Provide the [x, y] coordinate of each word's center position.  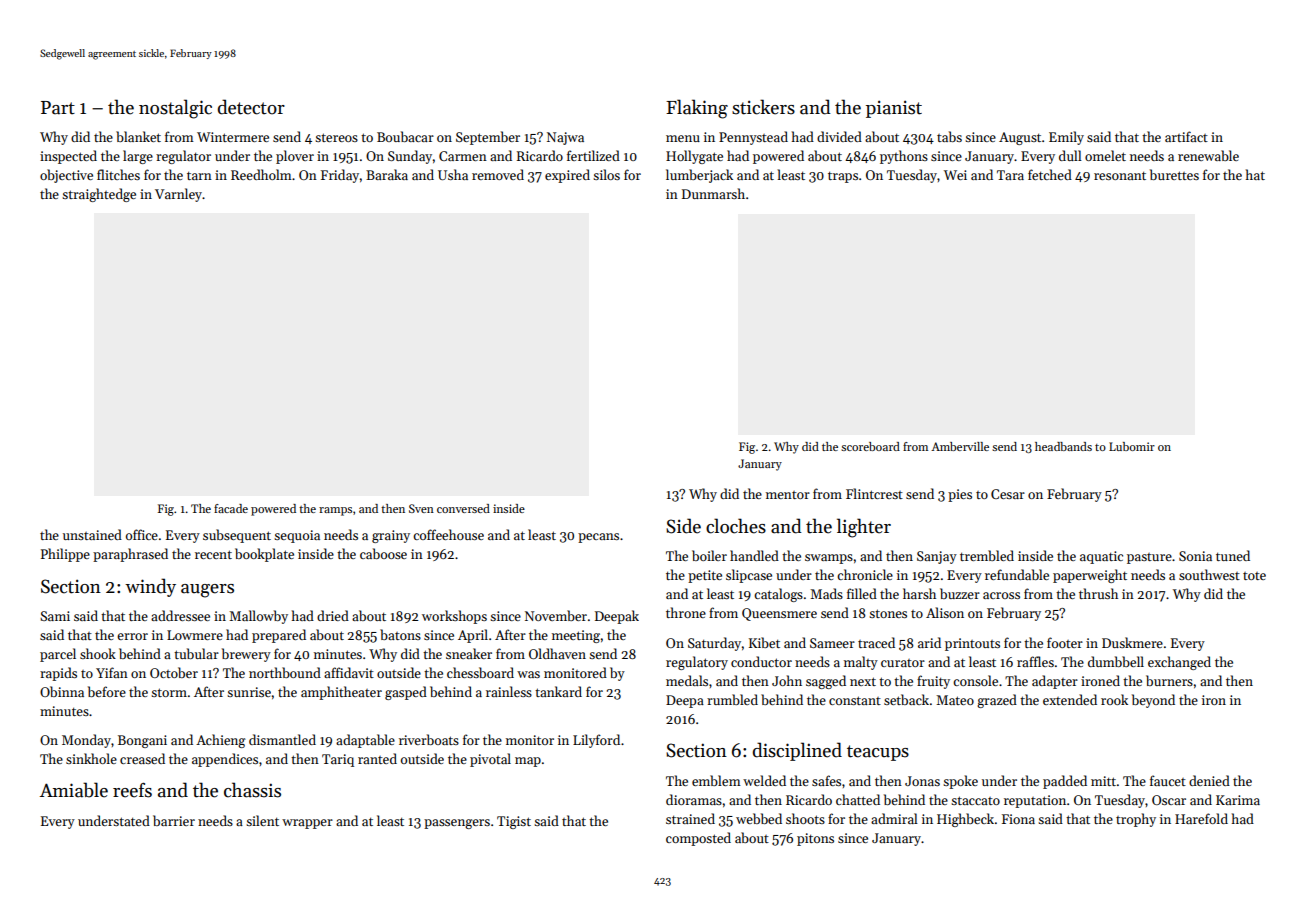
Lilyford [596, 741]
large [138, 157]
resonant [1120, 176]
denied [1209, 780]
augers [207, 591]
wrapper [307, 824]
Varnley [179, 195]
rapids [58, 674]
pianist [894, 109]
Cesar [1008, 494]
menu [683, 138]
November [556, 615]
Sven [421, 508]
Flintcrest [874, 493]
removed [498, 174]
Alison [945, 612]
